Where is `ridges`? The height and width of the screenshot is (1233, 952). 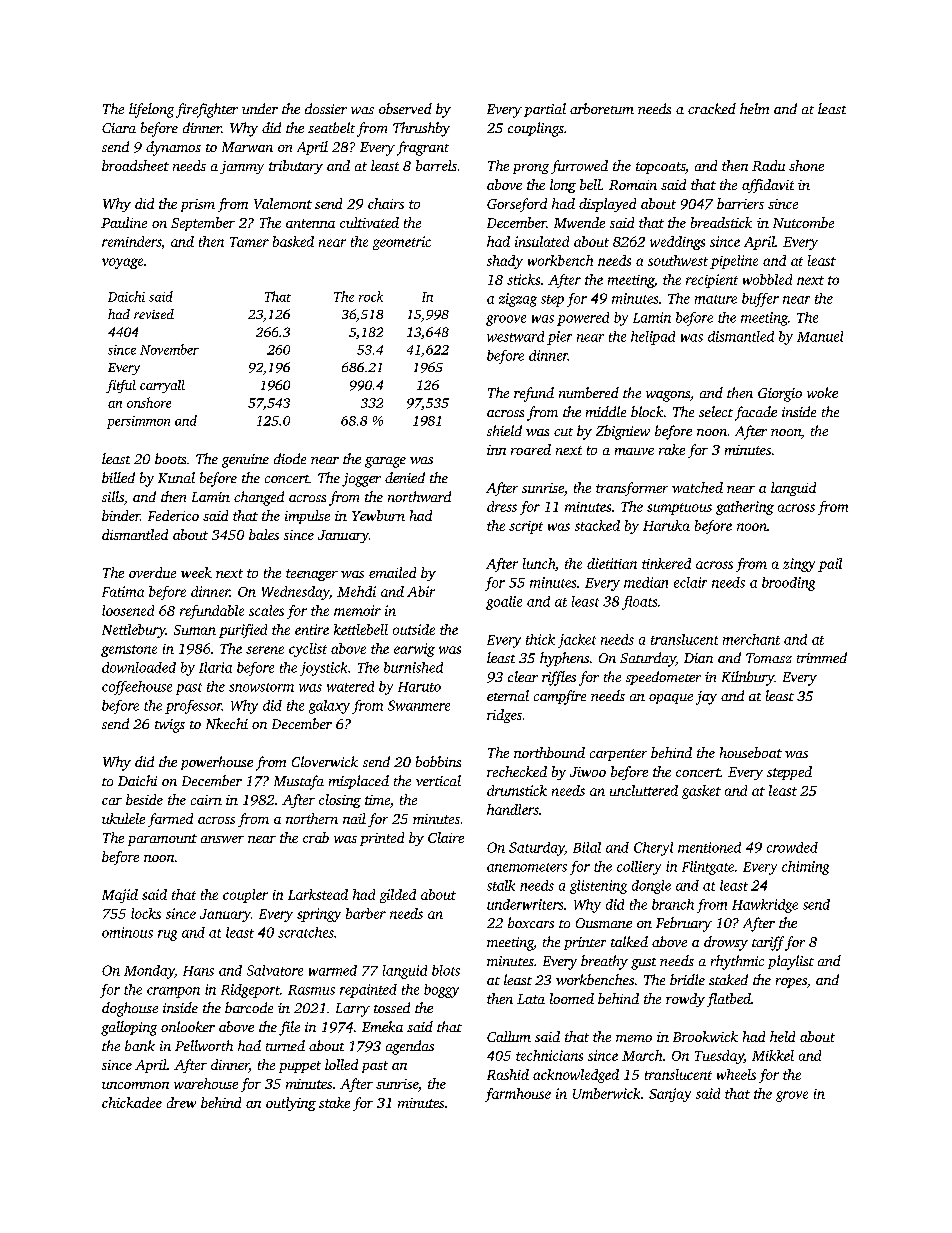
ridges is located at coordinates (504, 716).
